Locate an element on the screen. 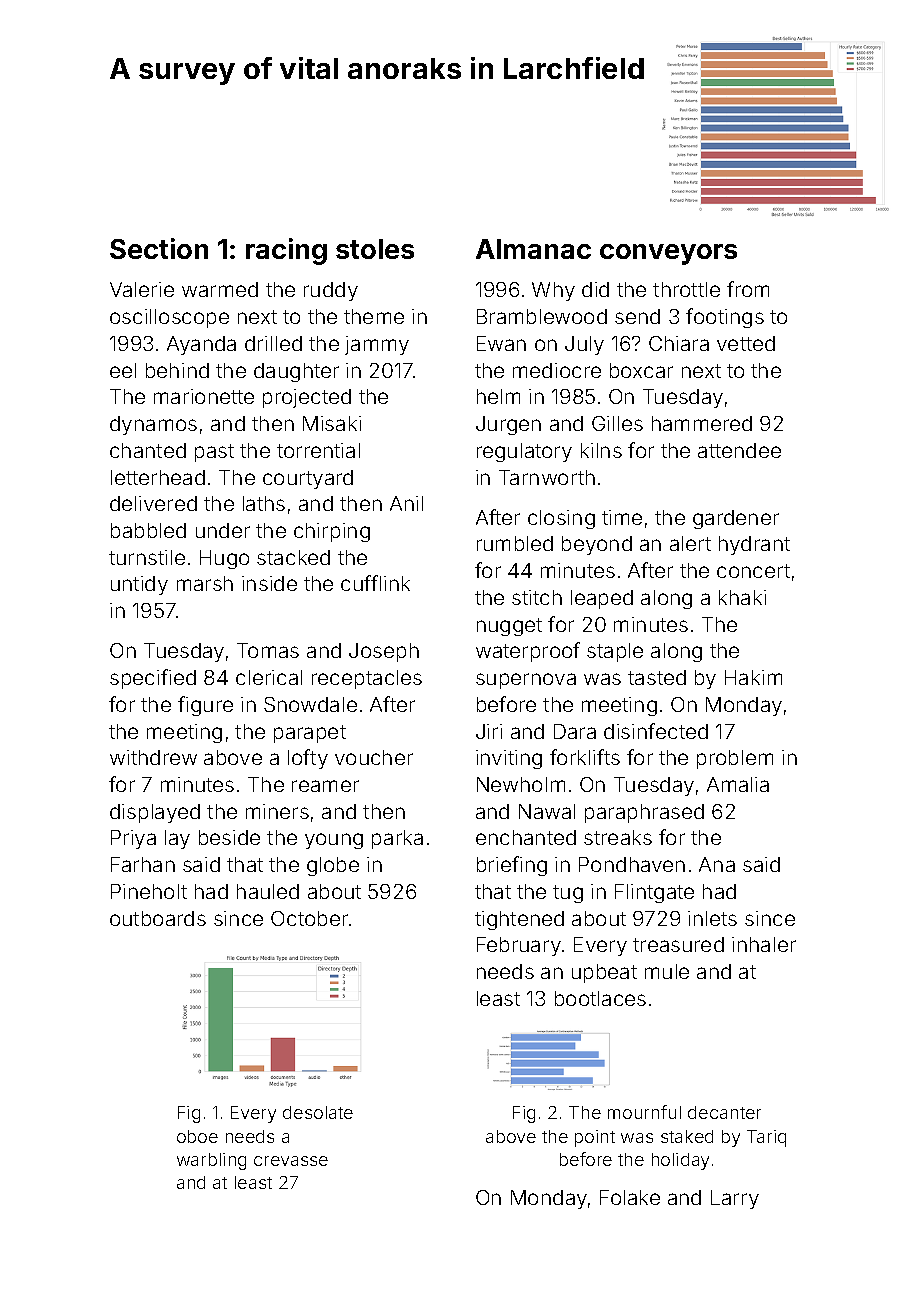 This screenshot has height=1316, width=908. inhaler is located at coordinates (764, 944).
